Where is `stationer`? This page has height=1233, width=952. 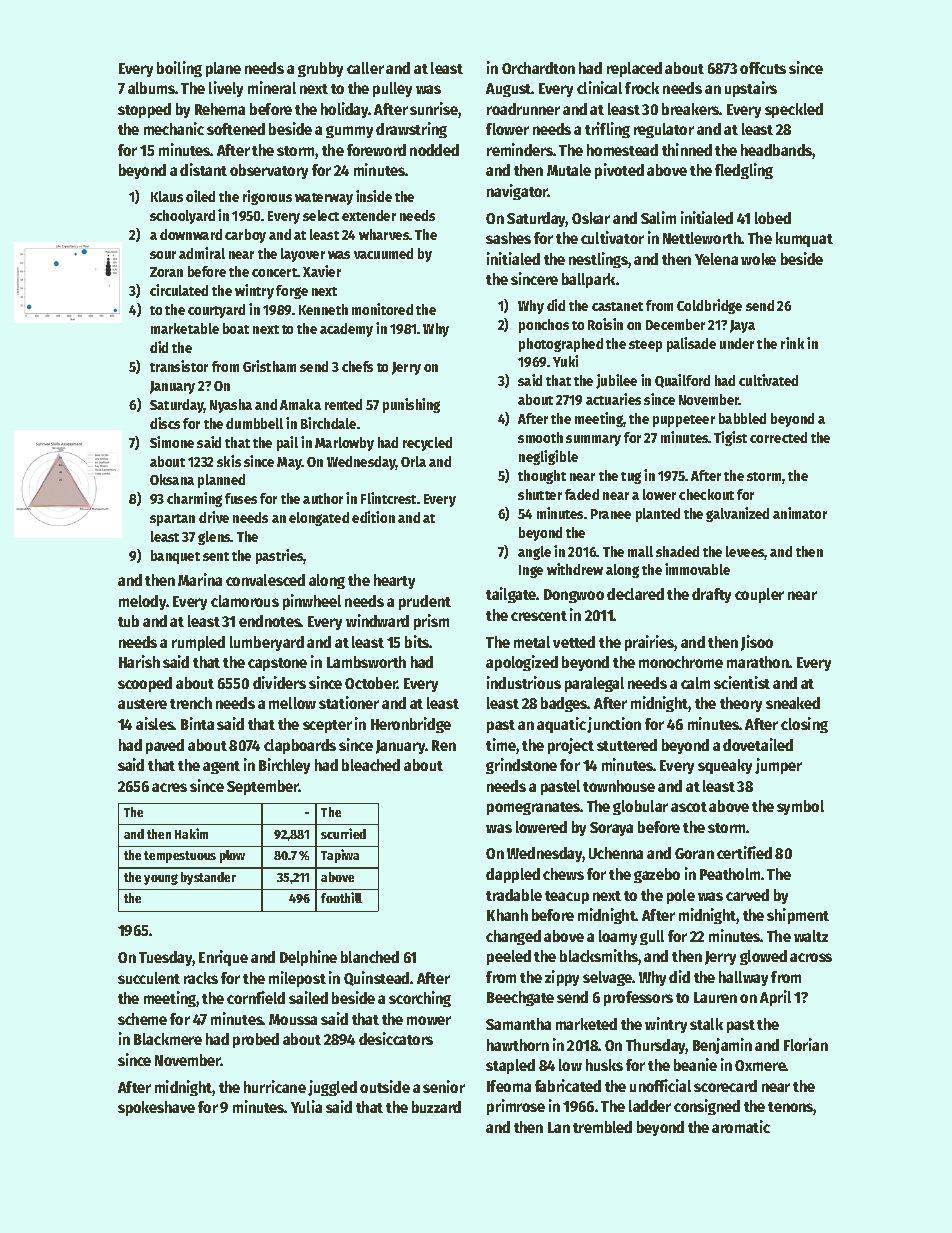 stationer is located at coordinates (349, 702).
